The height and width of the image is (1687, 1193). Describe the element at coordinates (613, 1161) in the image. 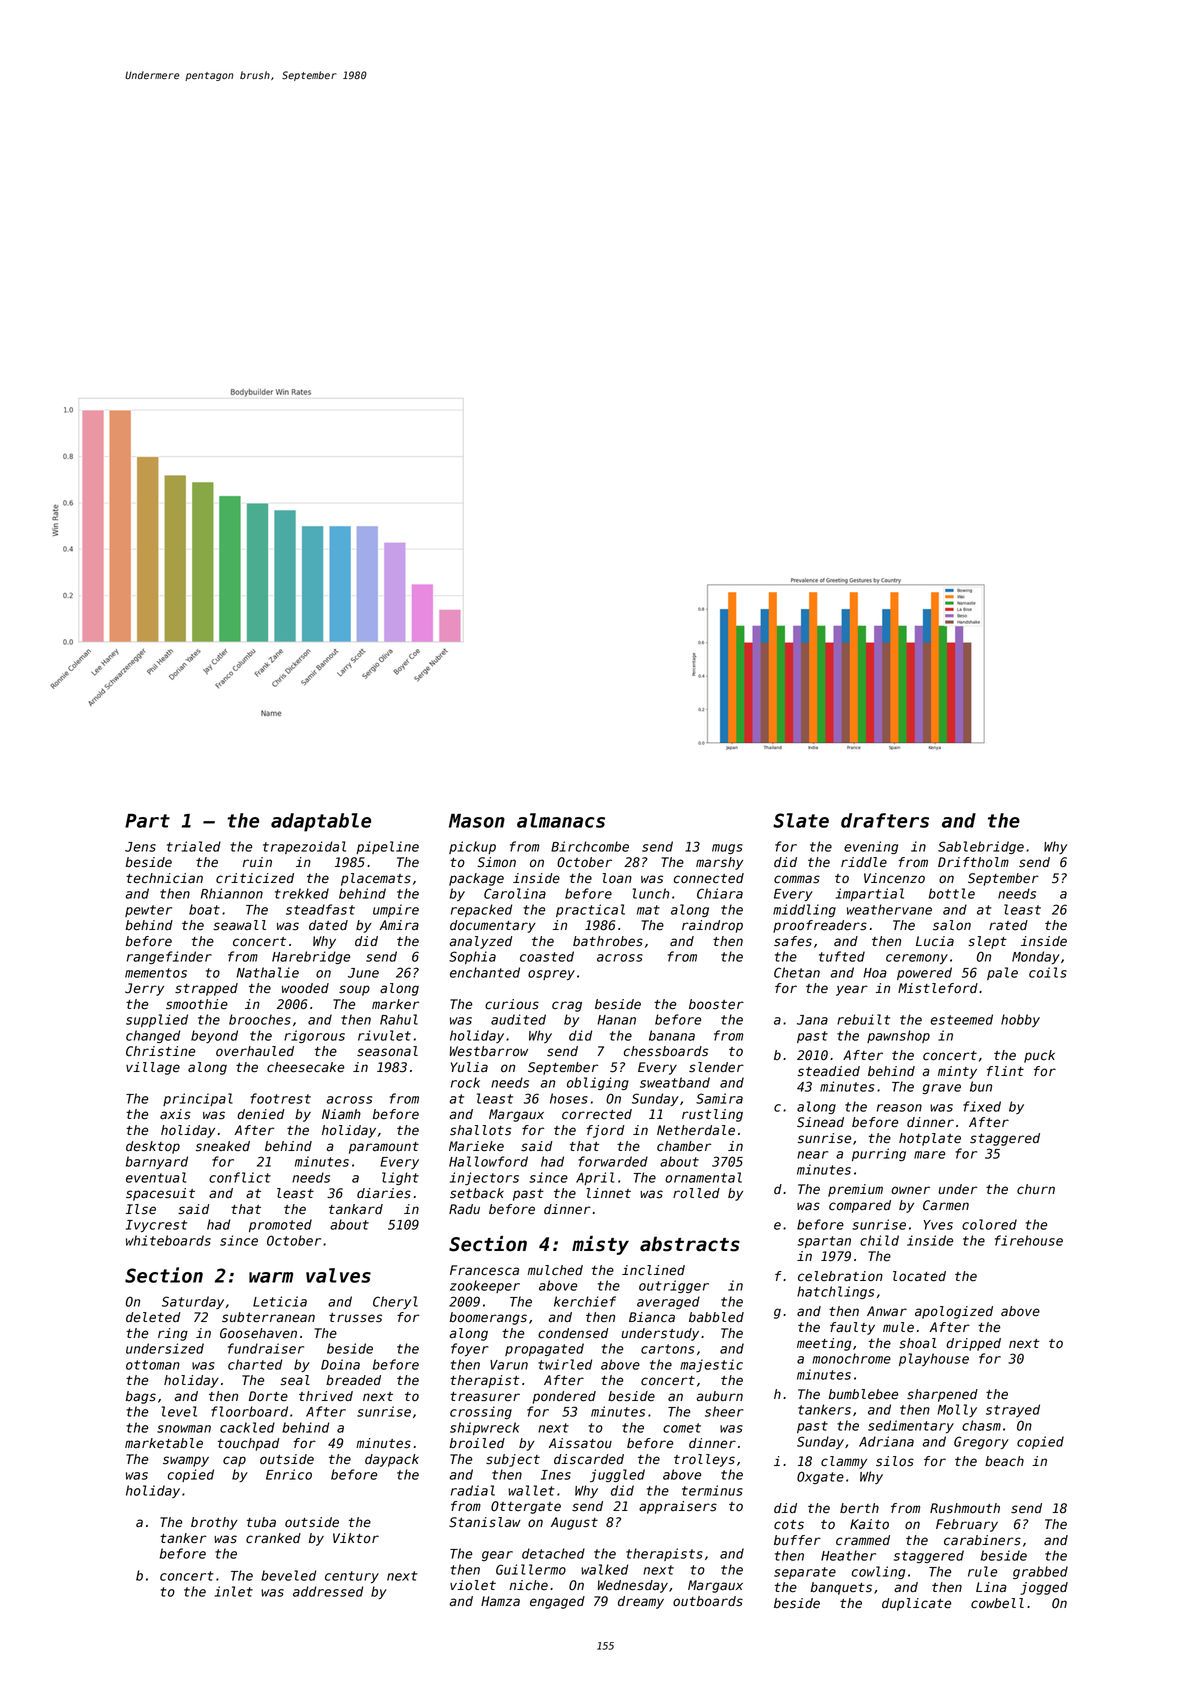

I see `forwarded` at that location.
